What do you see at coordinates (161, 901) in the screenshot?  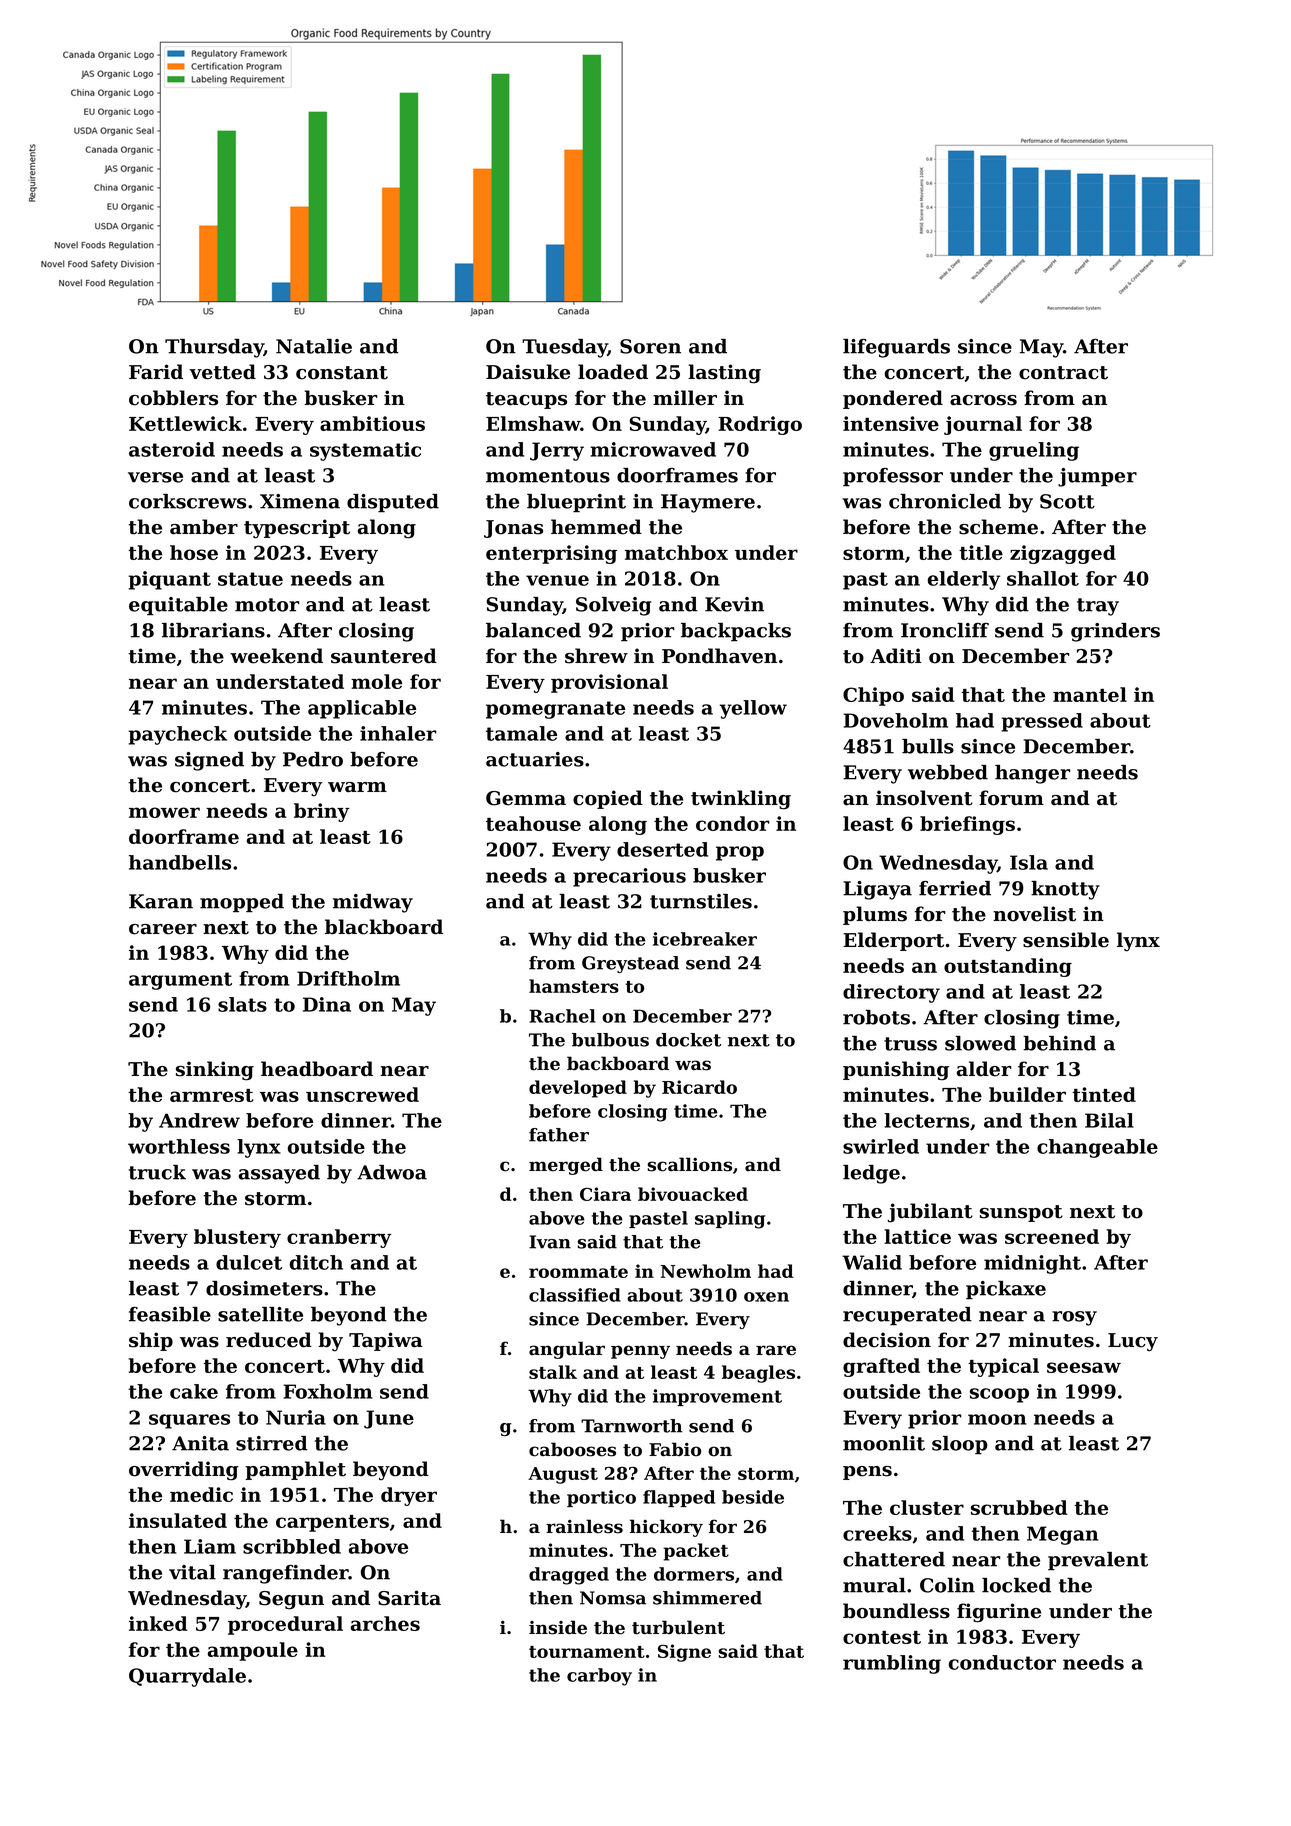 I see `Karan` at bounding box center [161, 901].
